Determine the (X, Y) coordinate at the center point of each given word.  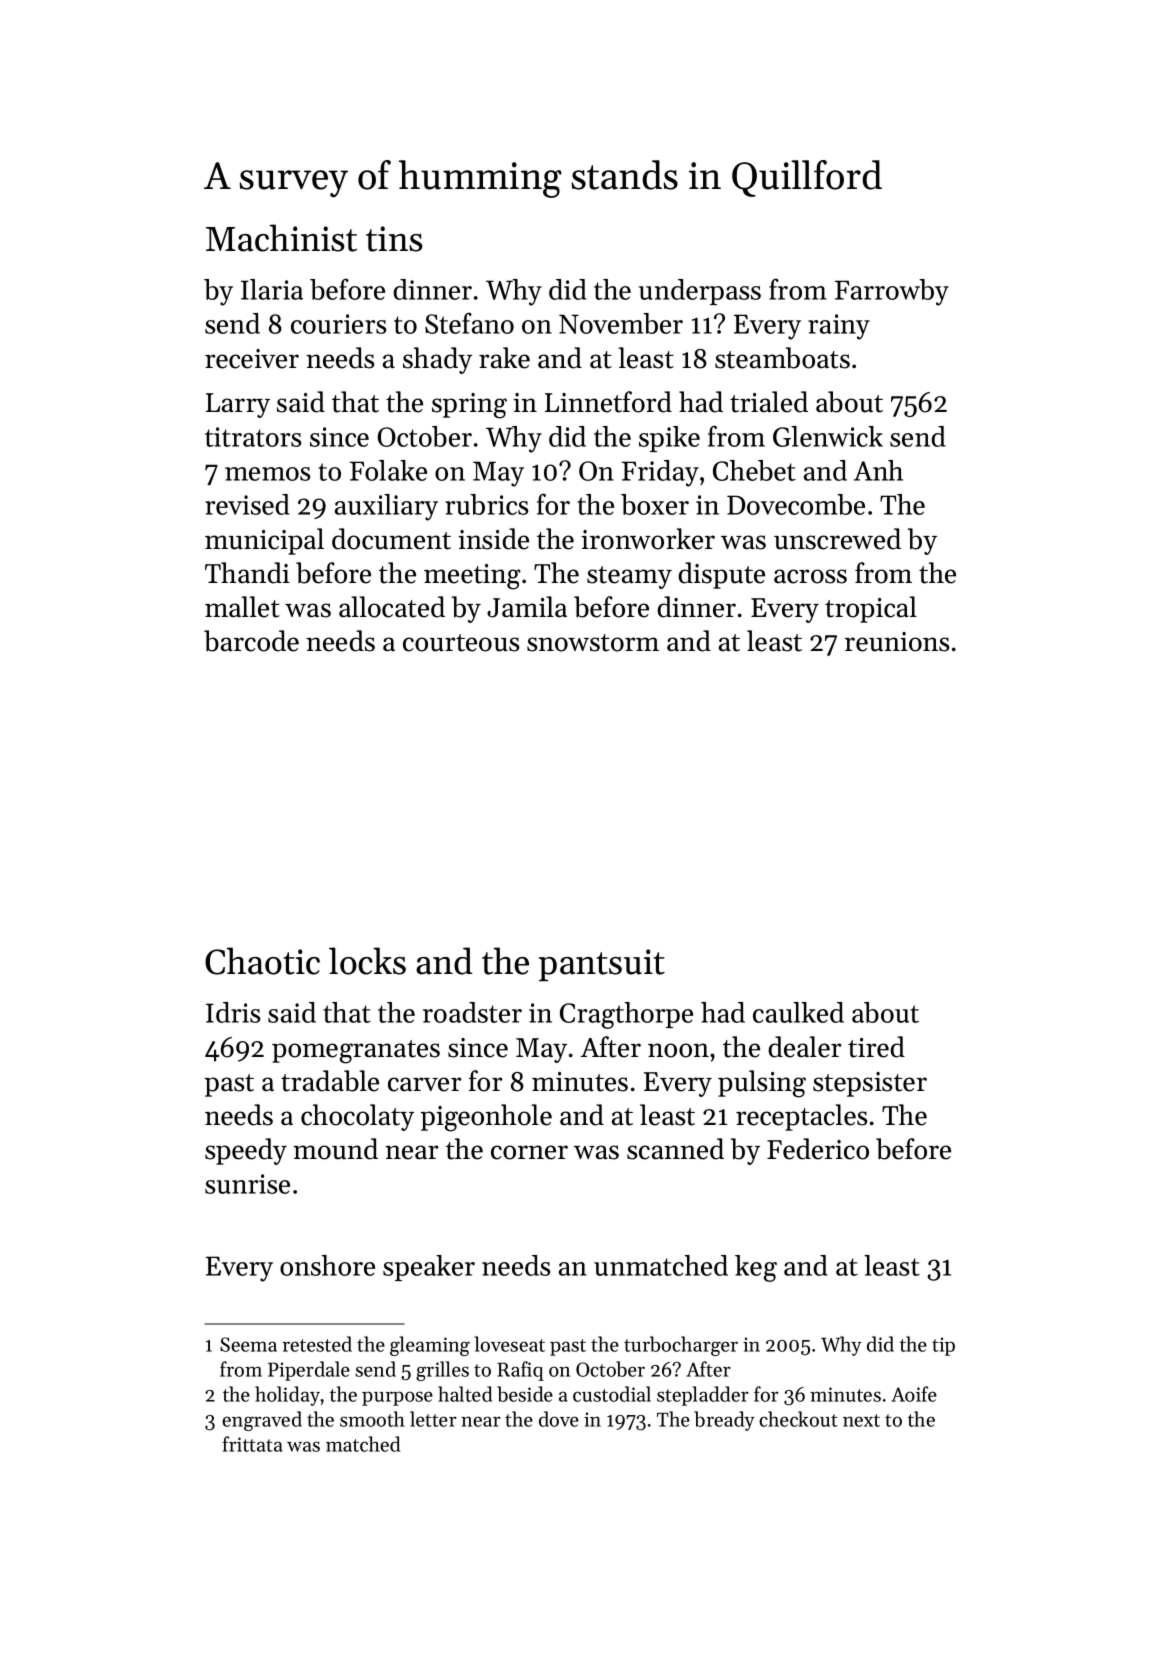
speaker (429, 1268)
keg (756, 1268)
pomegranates (356, 1052)
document (391, 539)
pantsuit (602, 965)
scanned (675, 1149)
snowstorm (593, 643)
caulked (798, 1012)
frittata (252, 1444)
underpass (700, 292)
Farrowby (892, 292)
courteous (461, 643)
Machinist (281, 238)
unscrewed (837, 539)
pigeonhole (486, 1118)
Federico (818, 1149)
